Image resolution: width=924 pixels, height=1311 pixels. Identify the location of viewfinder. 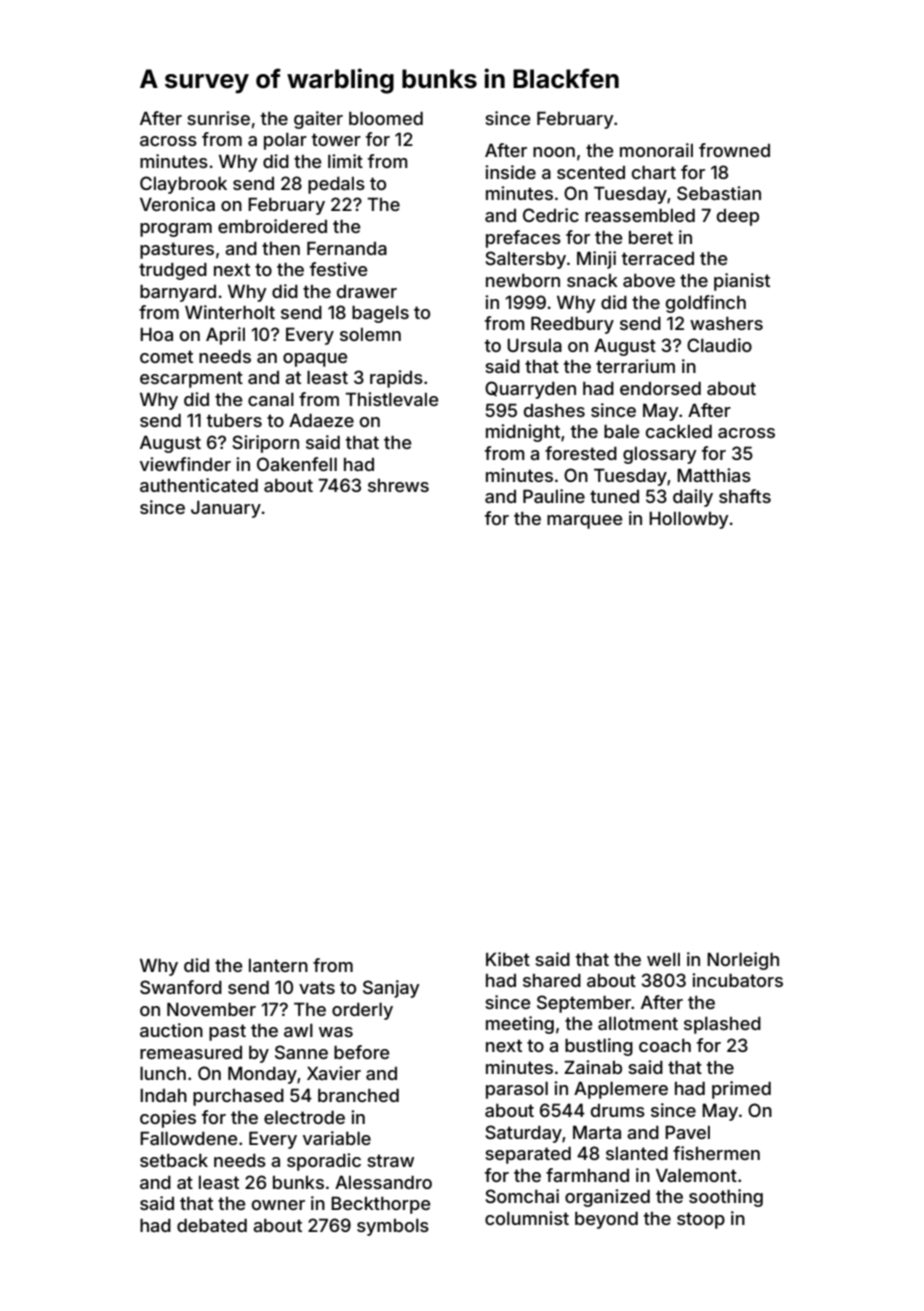
(185, 464).
